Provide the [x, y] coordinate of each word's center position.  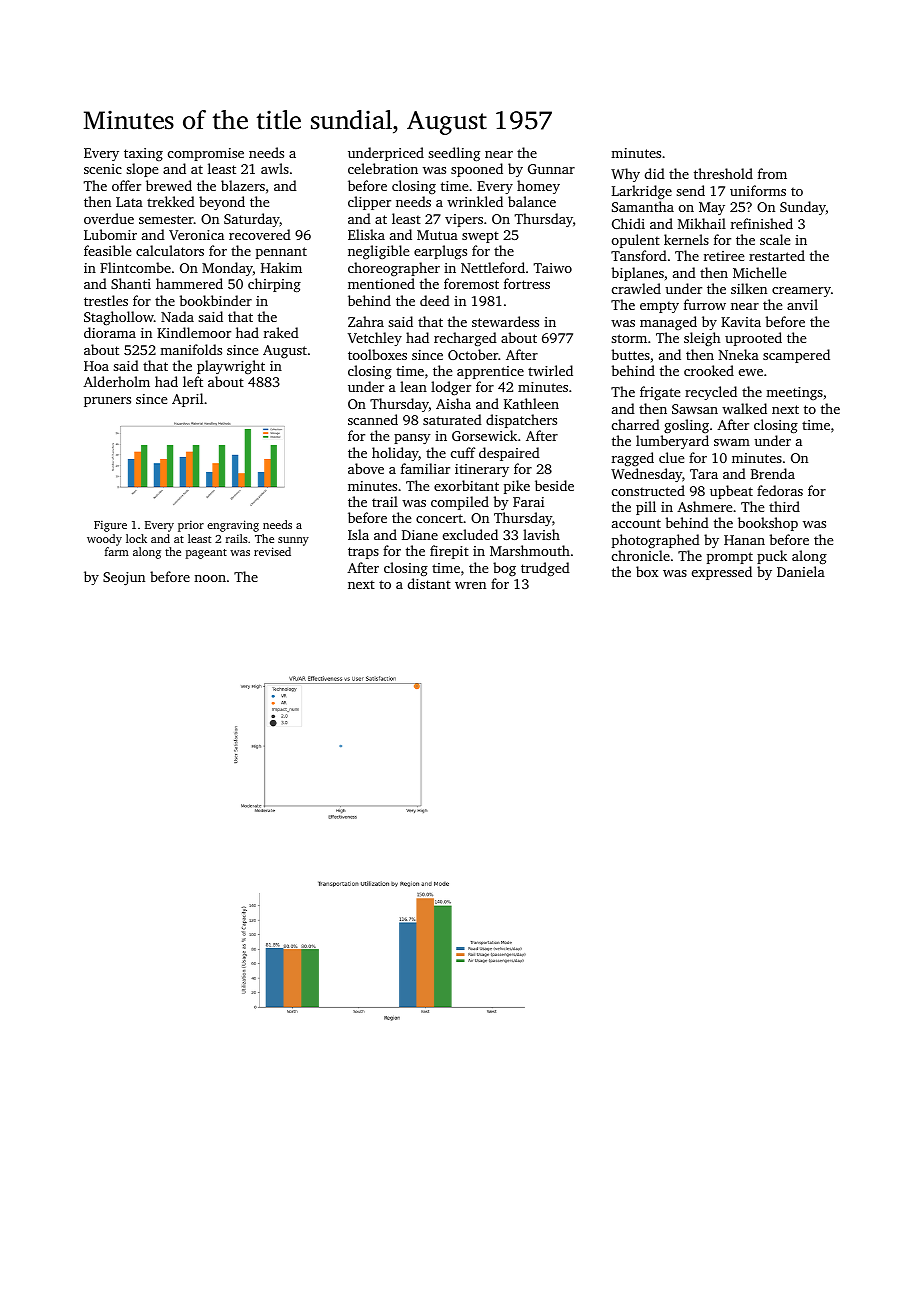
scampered [796, 356]
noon [210, 578]
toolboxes [377, 354]
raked [281, 332]
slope [142, 170]
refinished [762, 223]
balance [532, 201]
